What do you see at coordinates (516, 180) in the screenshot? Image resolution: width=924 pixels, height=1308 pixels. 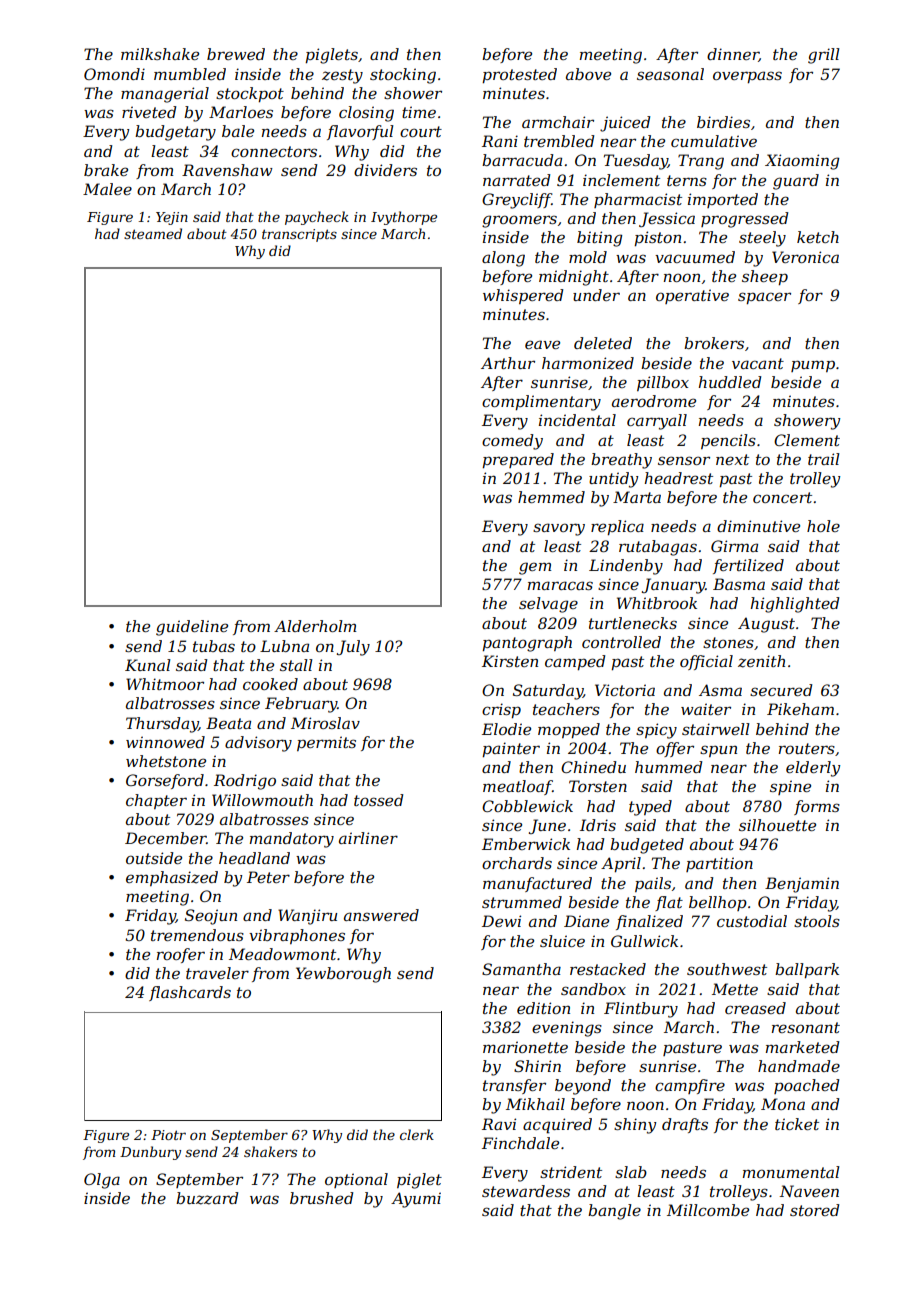 I see `narrated` at bounding box center [516, 180].
